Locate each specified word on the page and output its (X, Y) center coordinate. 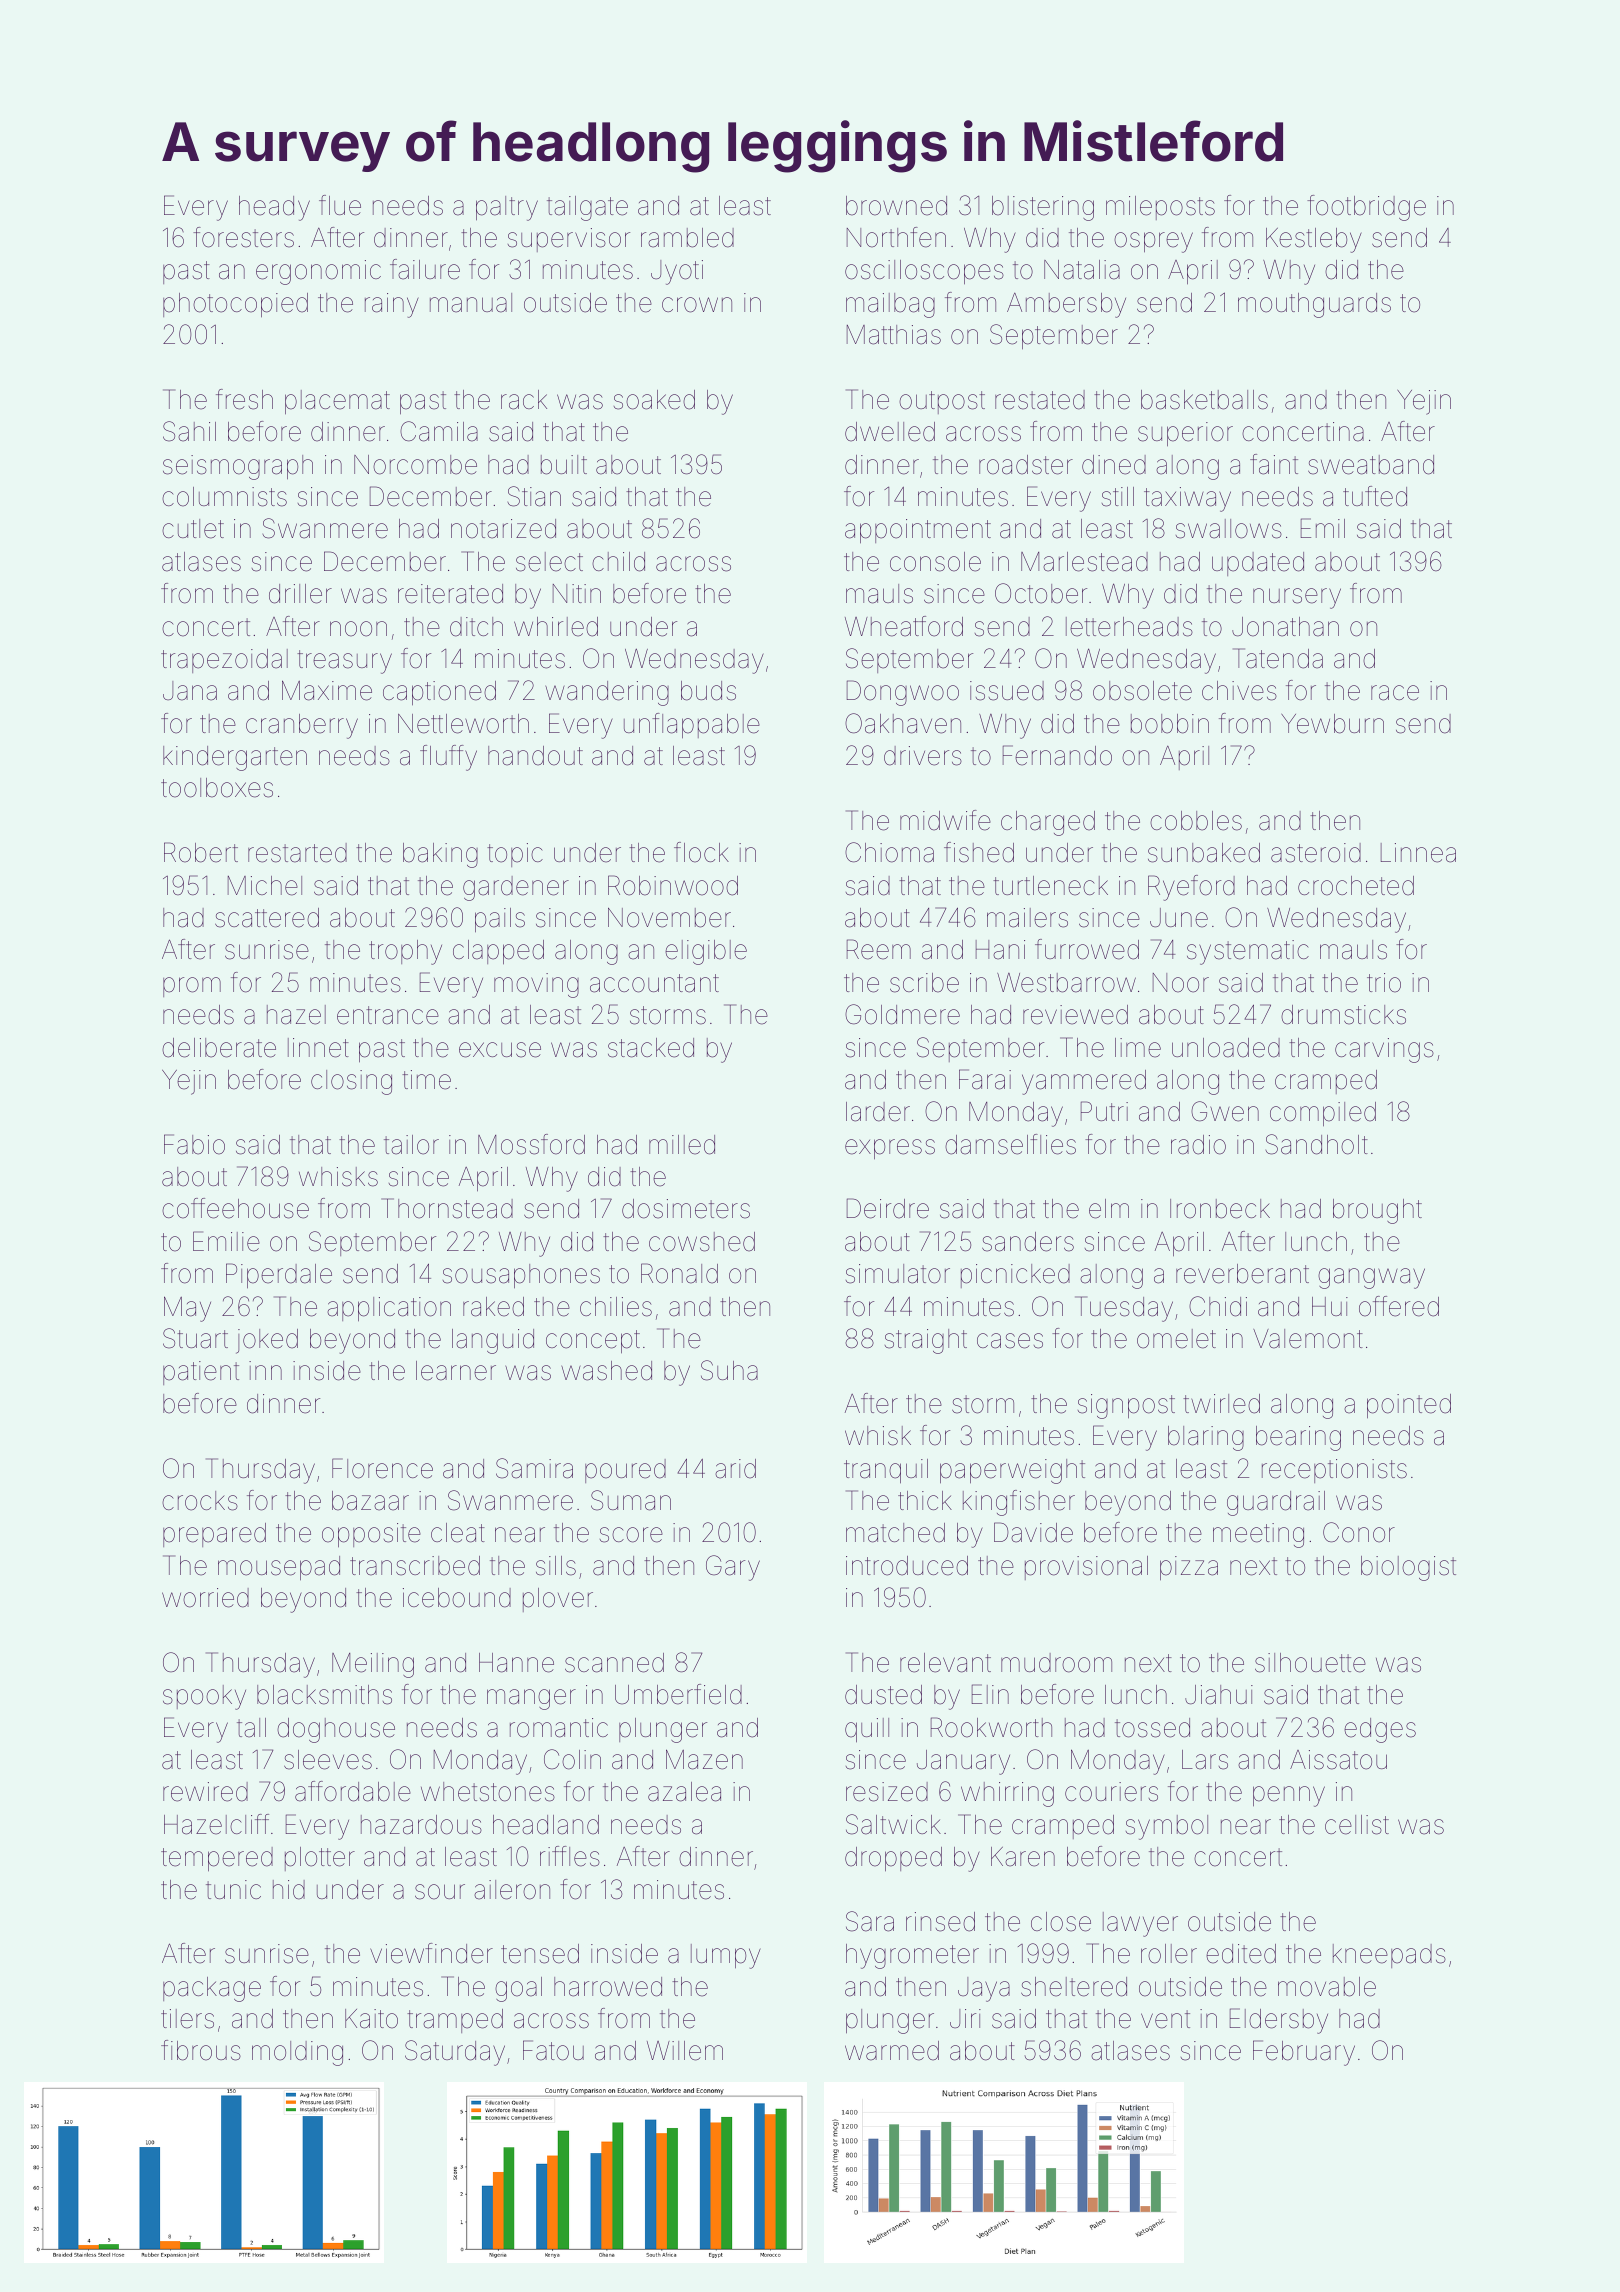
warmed (892, 2051)
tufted (1375, 496)
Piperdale (279, 1276)
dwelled (890, 432)
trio (1384, 983)
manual (471, 303)
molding (297, 2053)
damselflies (1010, 1144)
